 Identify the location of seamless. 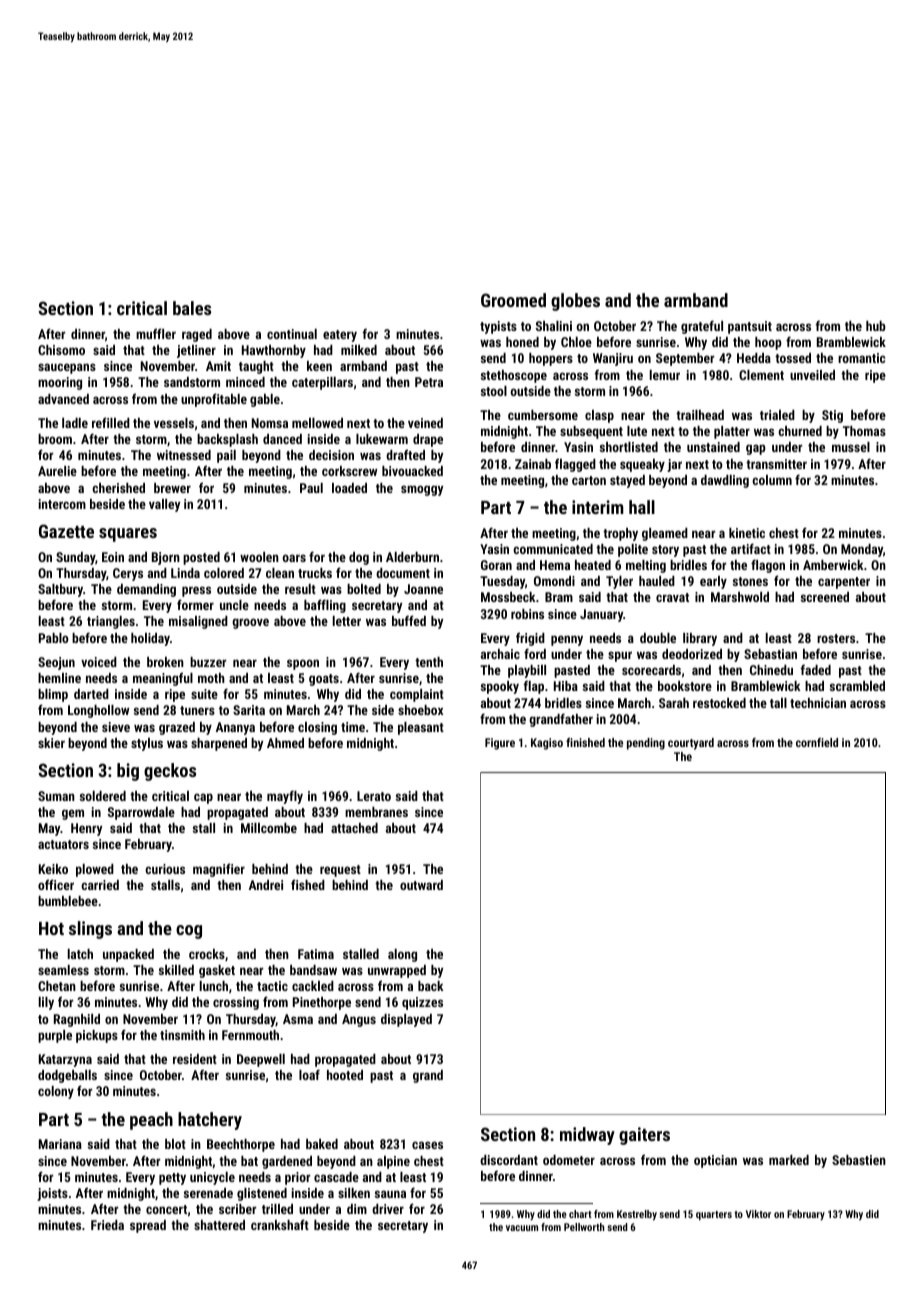
(63, 970).
